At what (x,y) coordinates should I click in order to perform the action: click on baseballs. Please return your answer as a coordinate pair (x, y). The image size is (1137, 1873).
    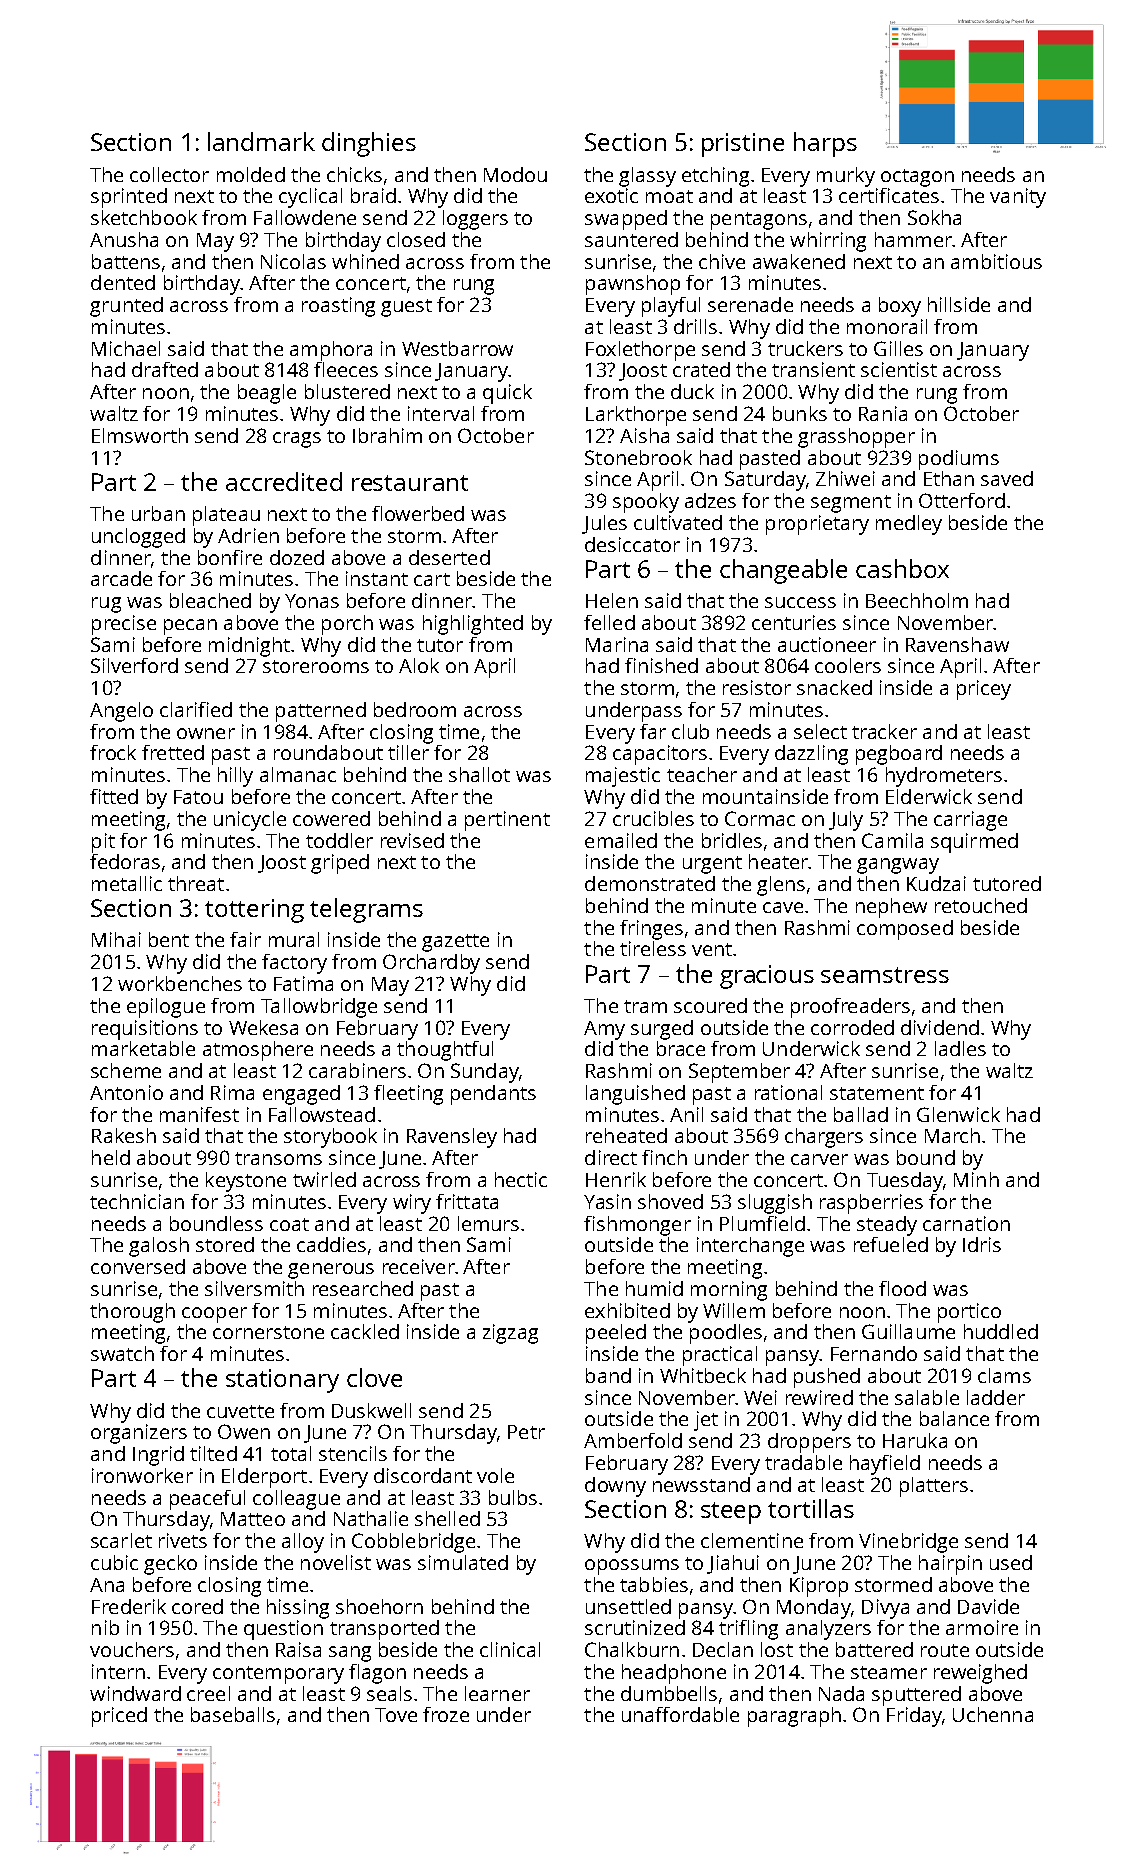
    Looking at the image, I should click on (233, 1714).
